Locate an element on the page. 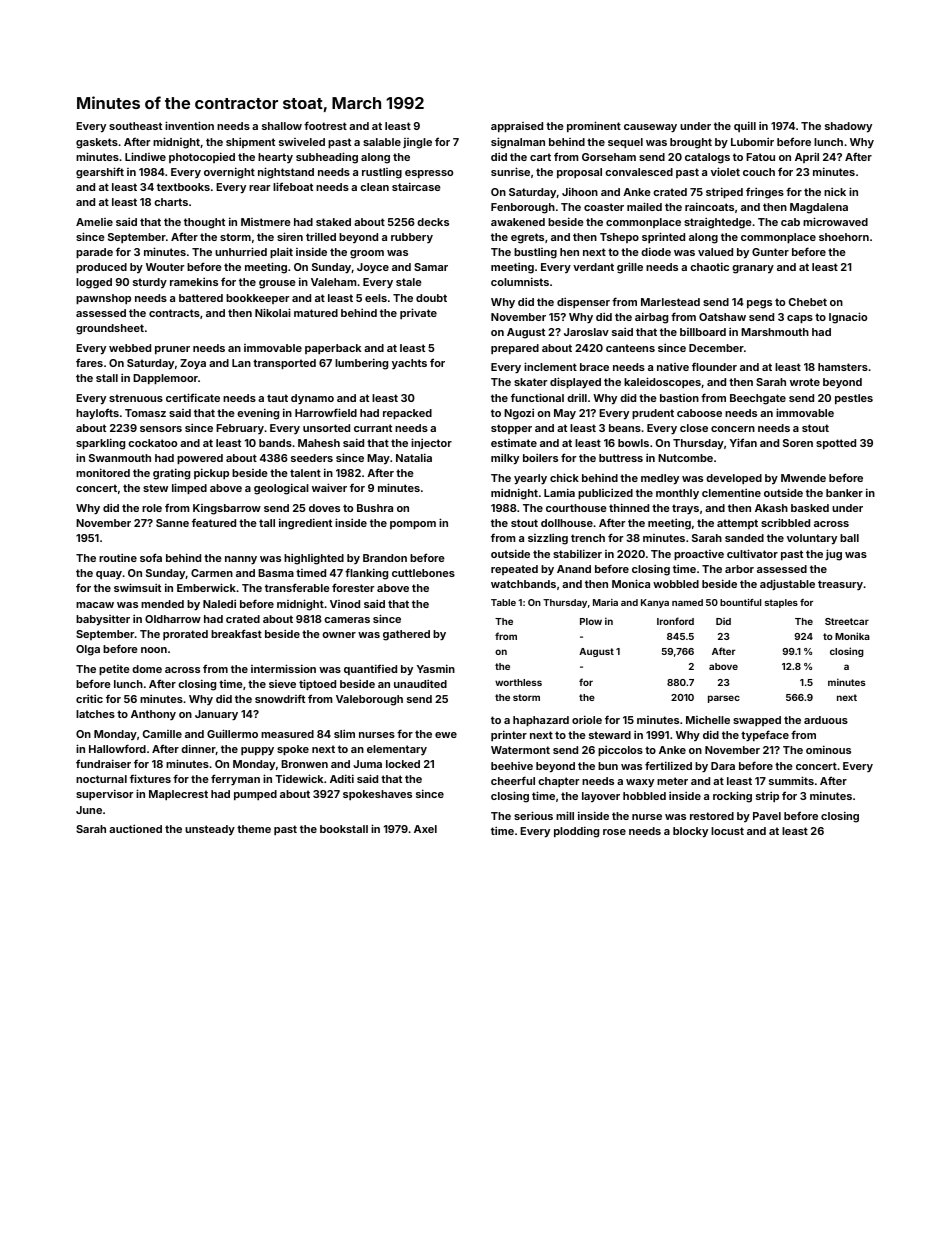 The width and height of the document is (952, 1233). Hallowford is located at coordinates (117, 748).
